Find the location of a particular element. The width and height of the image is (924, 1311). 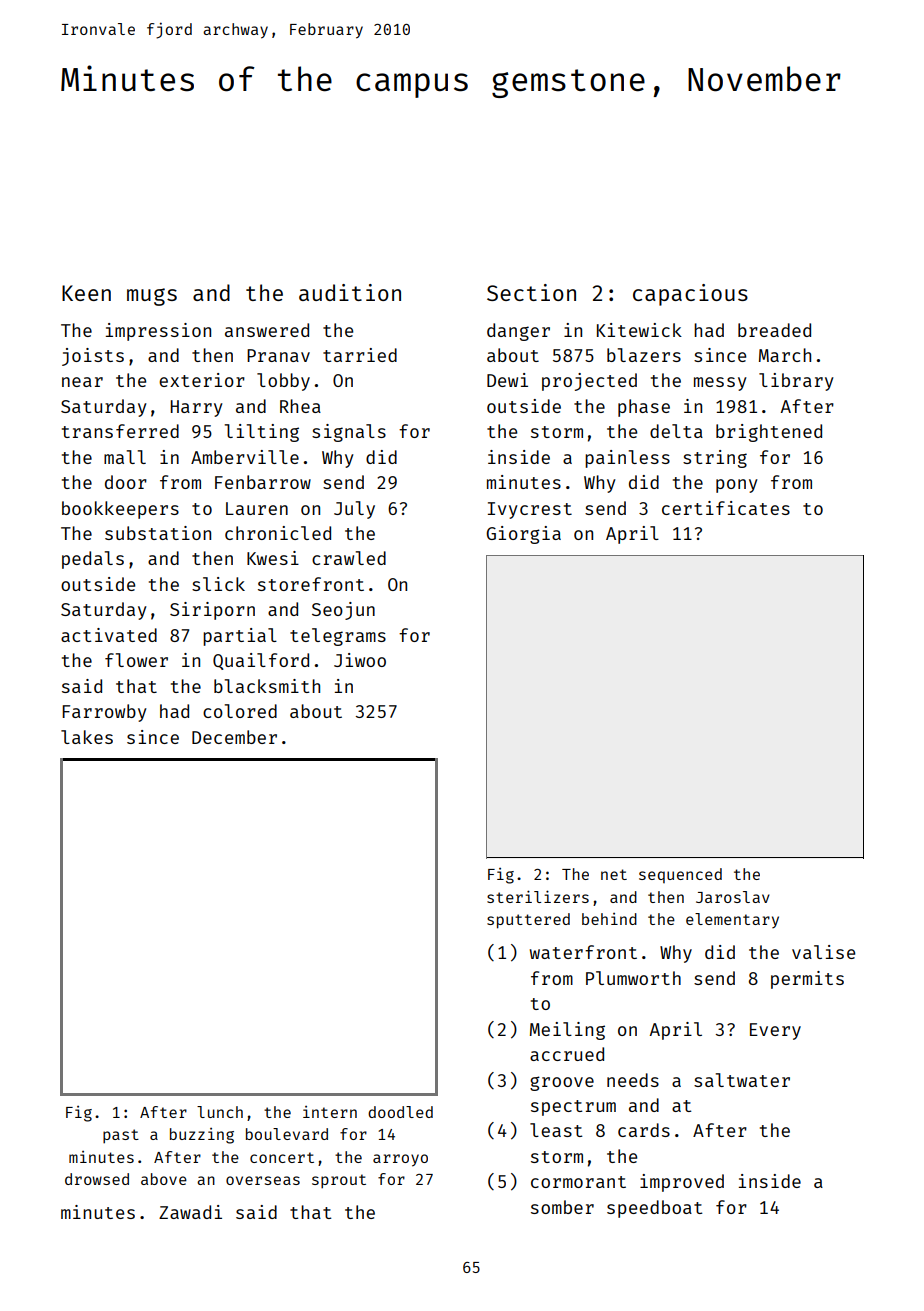

certificates is located at coordinates (726, 508).
